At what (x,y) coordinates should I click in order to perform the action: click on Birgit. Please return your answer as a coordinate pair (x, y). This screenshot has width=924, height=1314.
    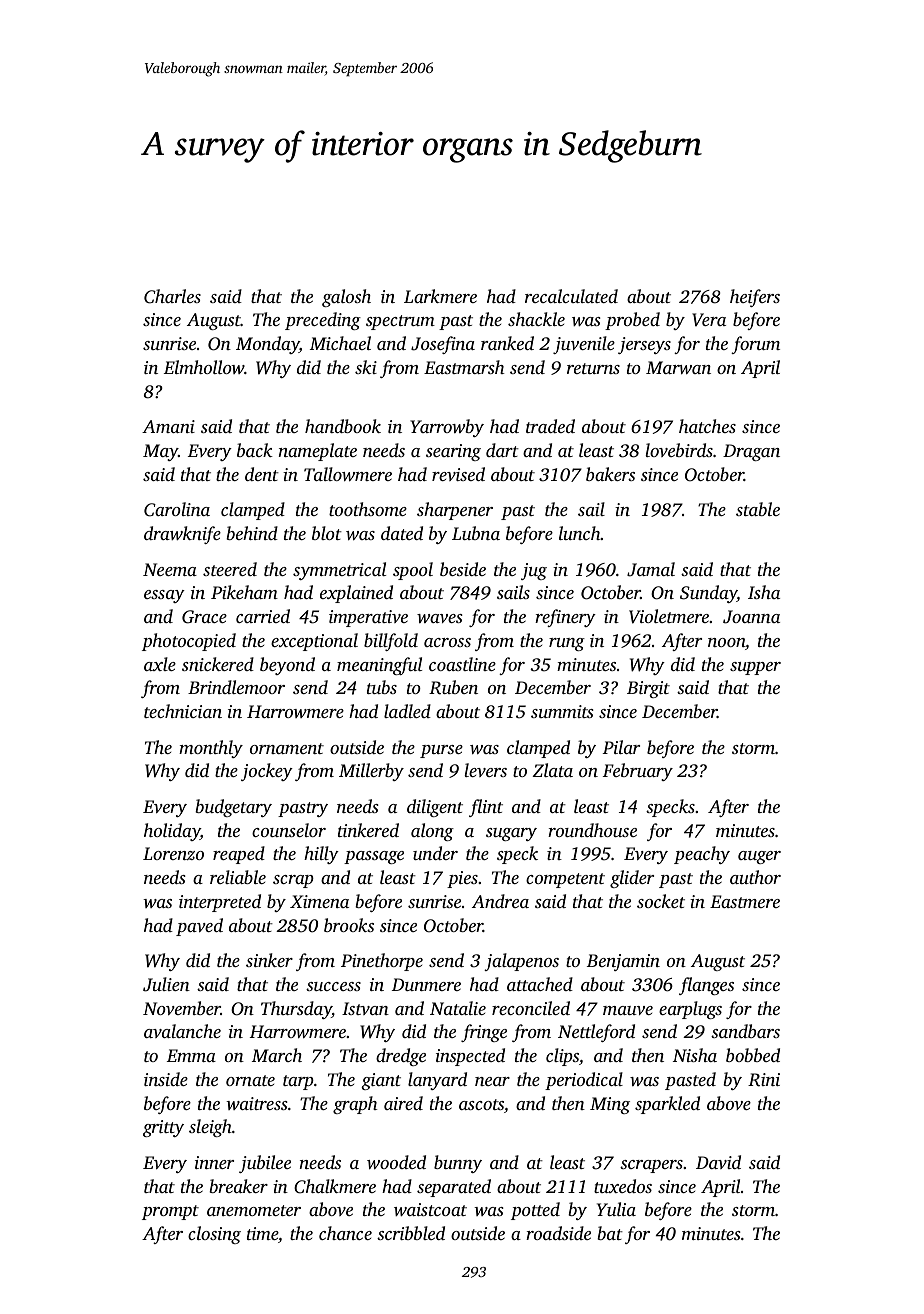
    Looking at the image, I should click on (648, 689).
